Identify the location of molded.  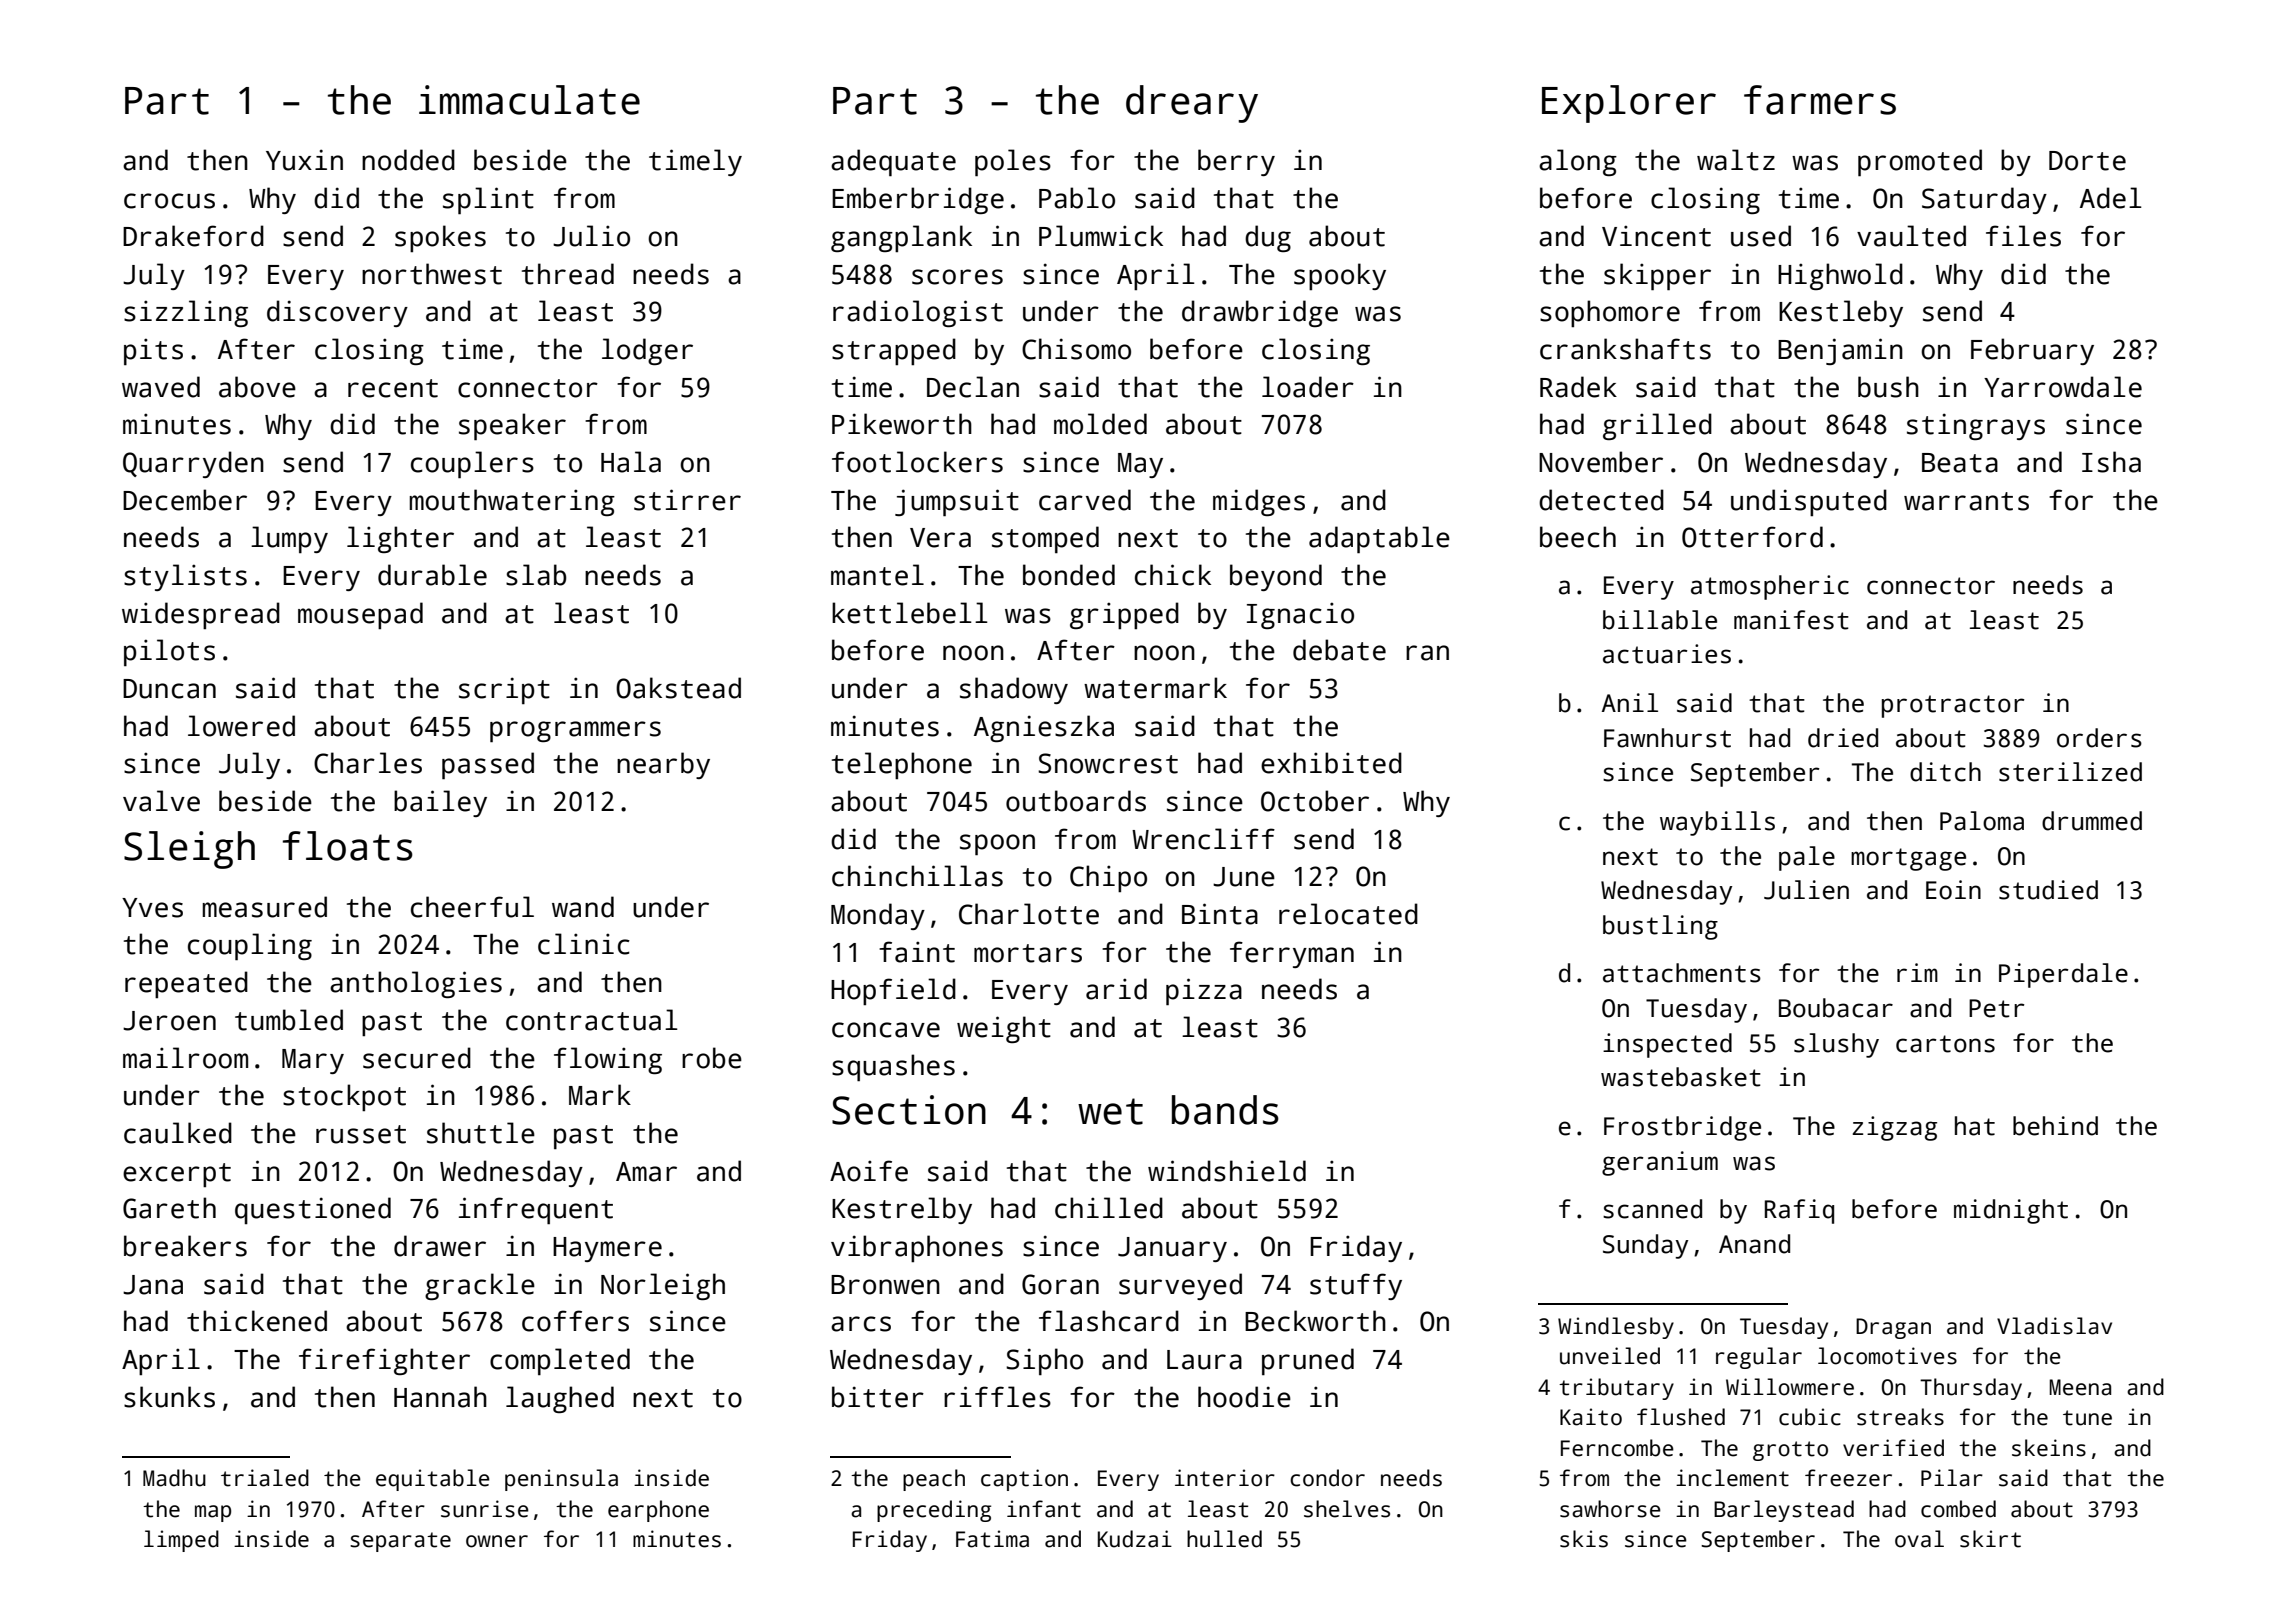
(1100, 424).
